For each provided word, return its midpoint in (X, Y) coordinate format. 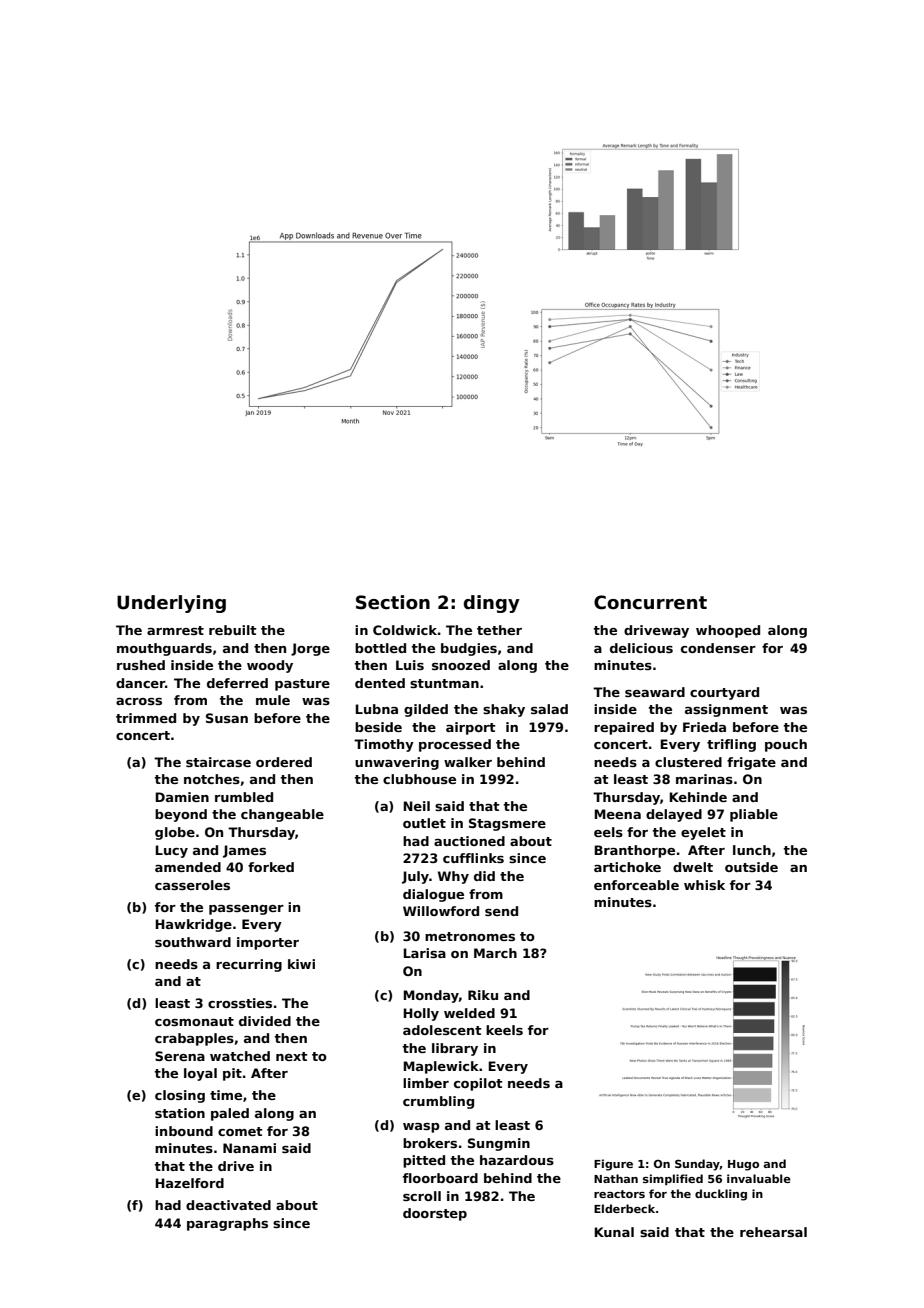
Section (393, 602)
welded (469, 1013)
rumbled (244, 797)
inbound (184, 1131)
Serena (180, 1056)
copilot (478, 1084)
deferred (237, 683)
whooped (728, 631)
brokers (430, 1143)
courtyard (724, 693)
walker (468, 762)
